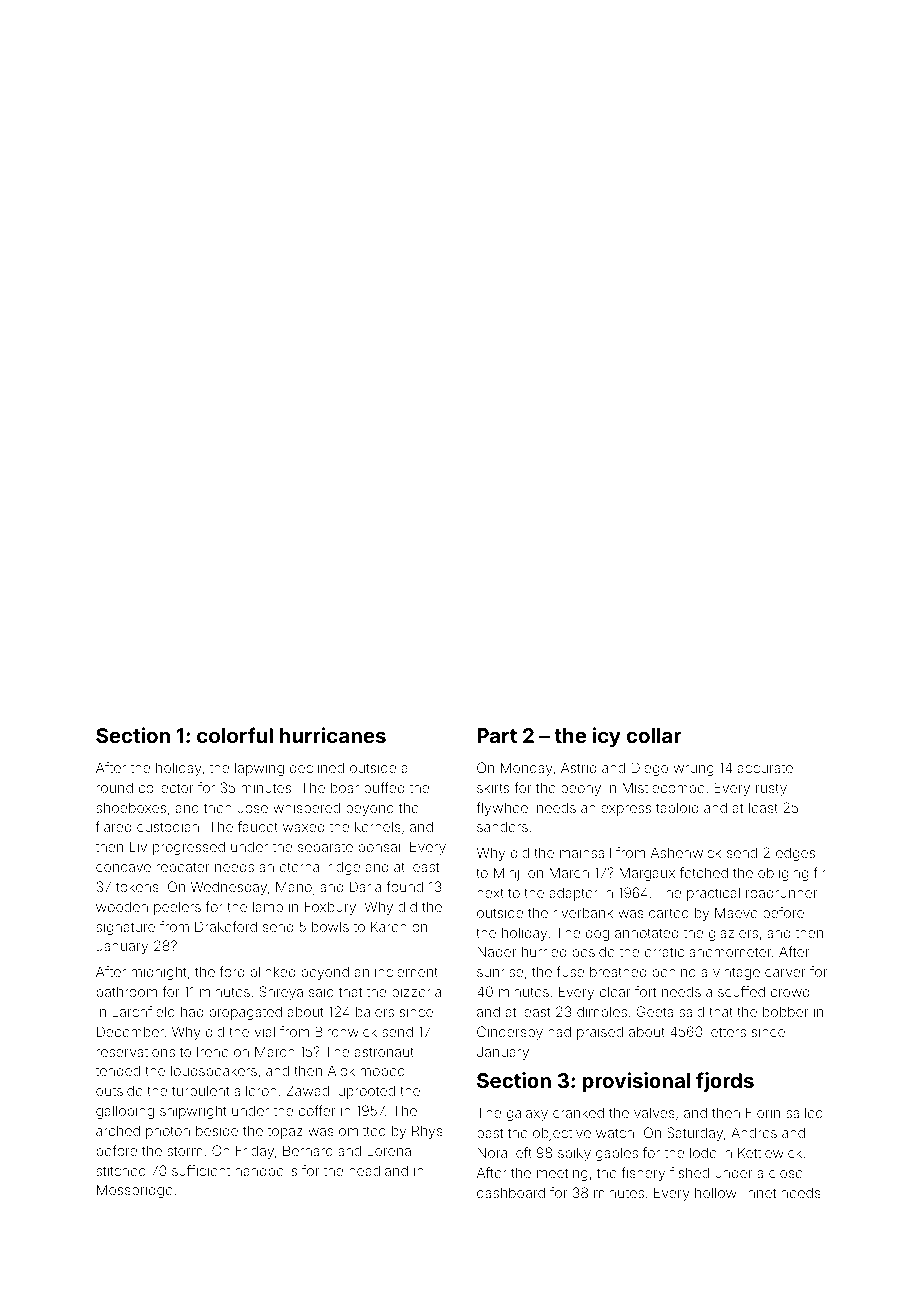  Describe the element at coordinates (127, 991) in the document. I see `bathroom` at that location.
